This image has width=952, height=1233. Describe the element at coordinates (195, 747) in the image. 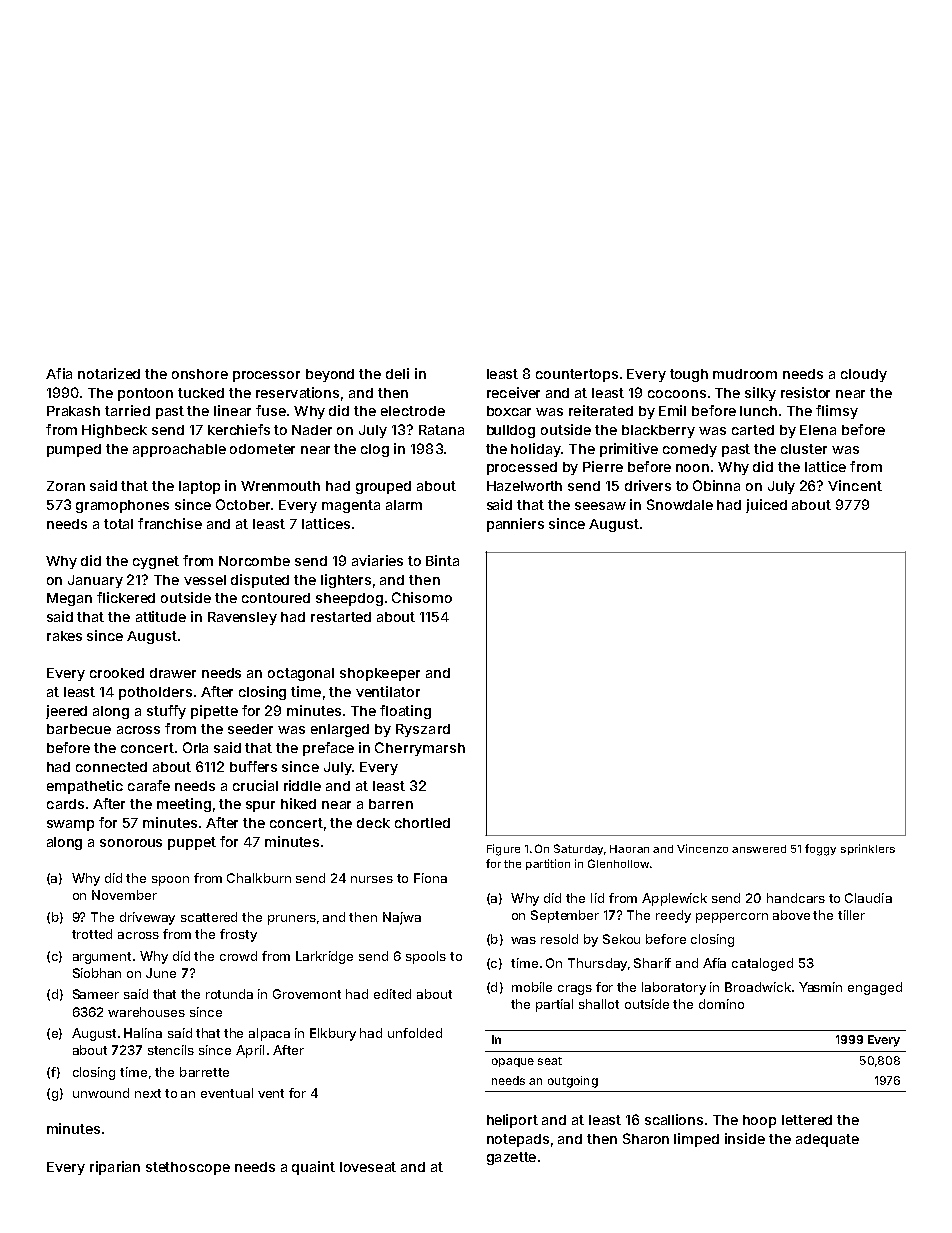

I see `Orla` at that location.
